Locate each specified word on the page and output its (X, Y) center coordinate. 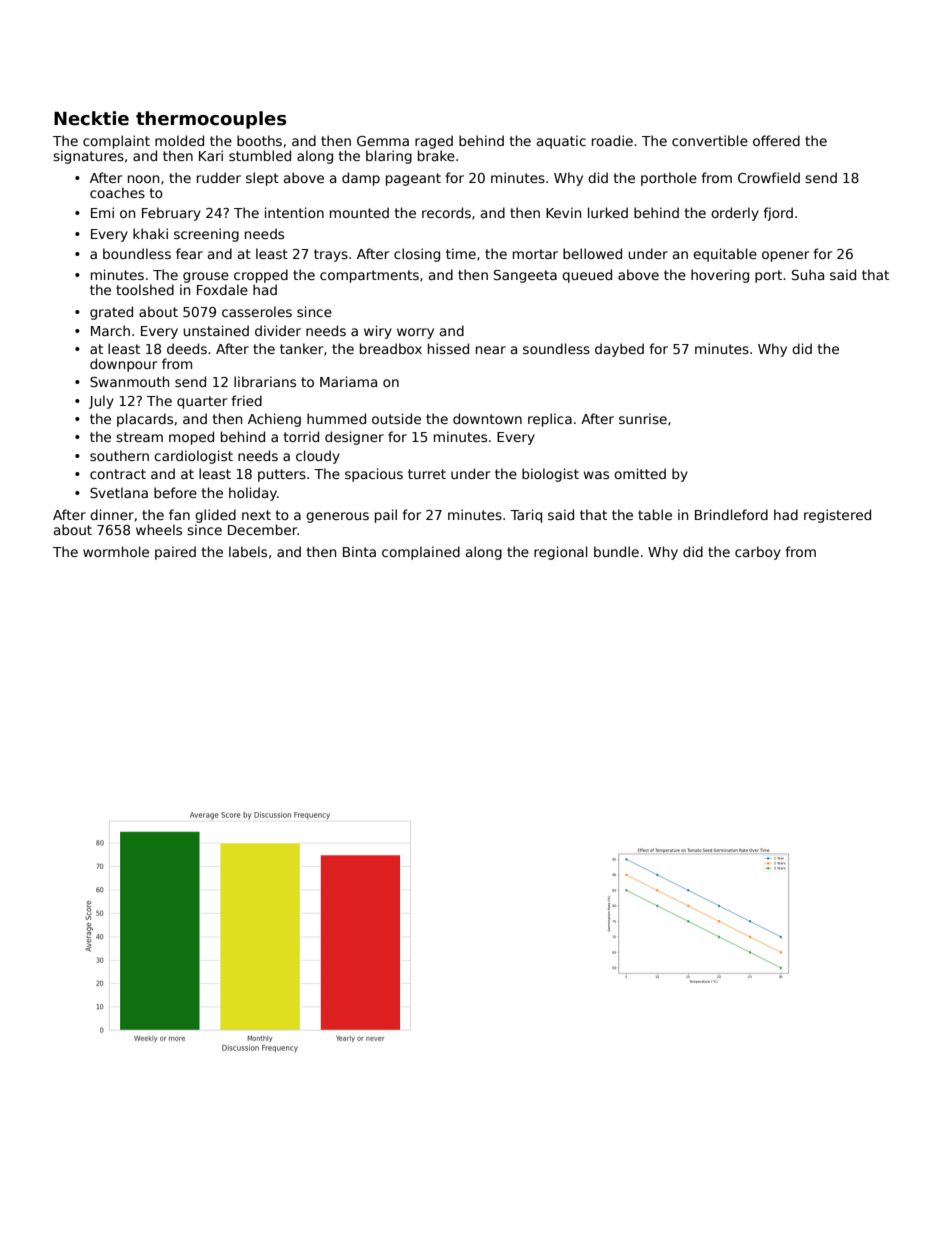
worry (415, 333)
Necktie (91, 118)
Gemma (383, 141)
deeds (187, 348)
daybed (619, 350)
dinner (112, 514)
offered (776, 140)
